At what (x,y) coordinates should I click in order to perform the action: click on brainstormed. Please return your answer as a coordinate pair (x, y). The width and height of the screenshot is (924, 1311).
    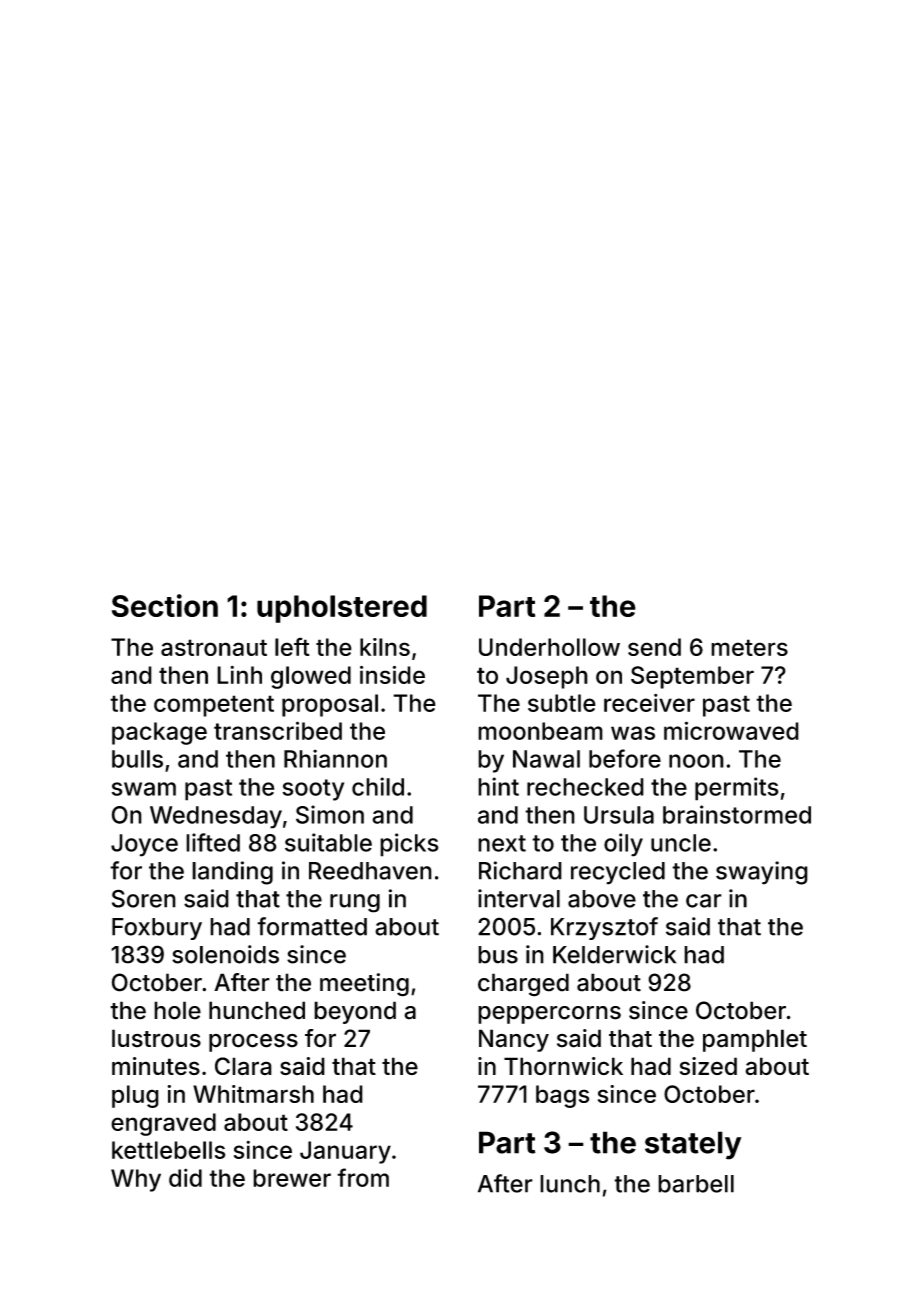
    Looking at the image, I should click on (737, 814).
